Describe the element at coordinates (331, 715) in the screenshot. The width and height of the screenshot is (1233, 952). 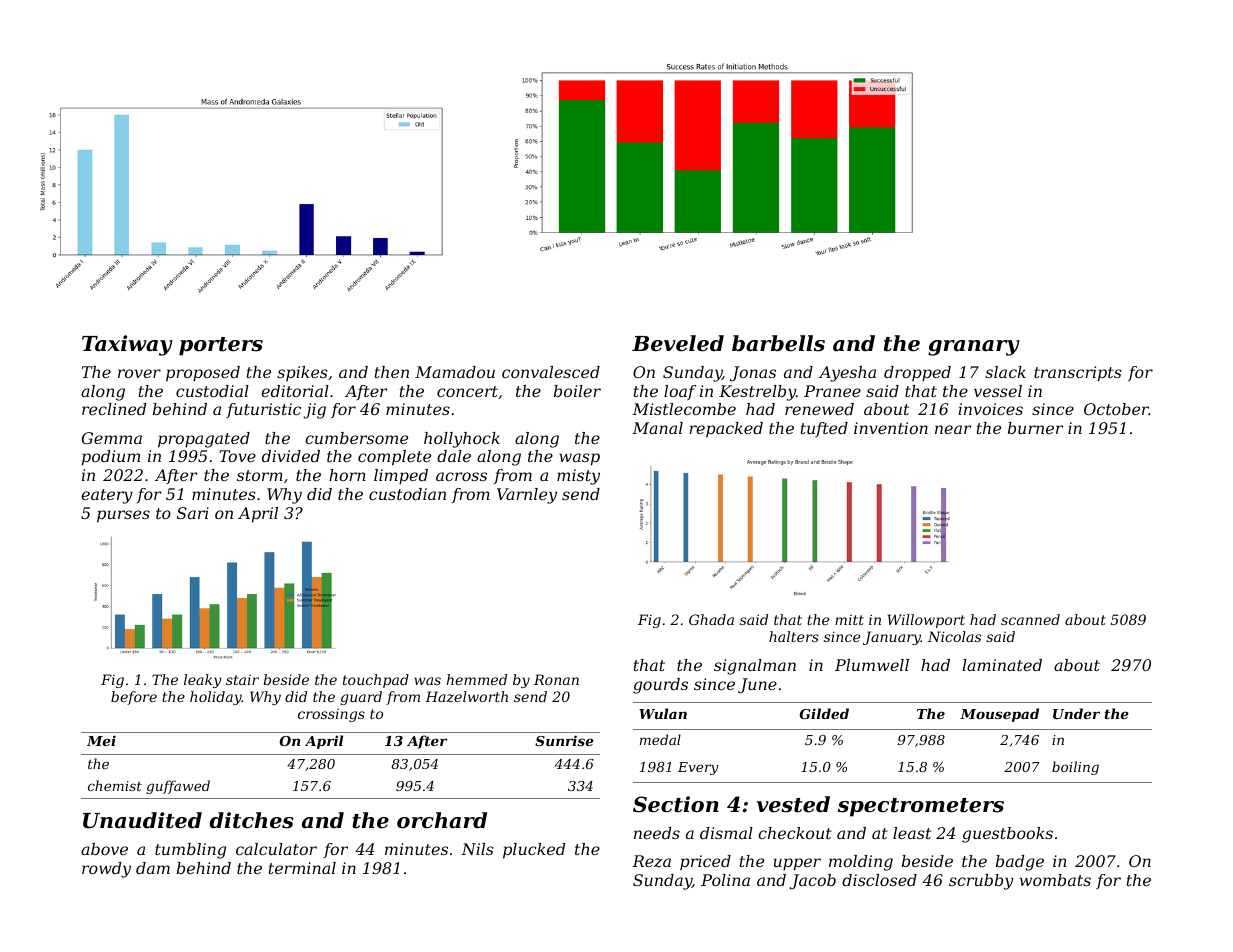
I see `crossings` at that location.
